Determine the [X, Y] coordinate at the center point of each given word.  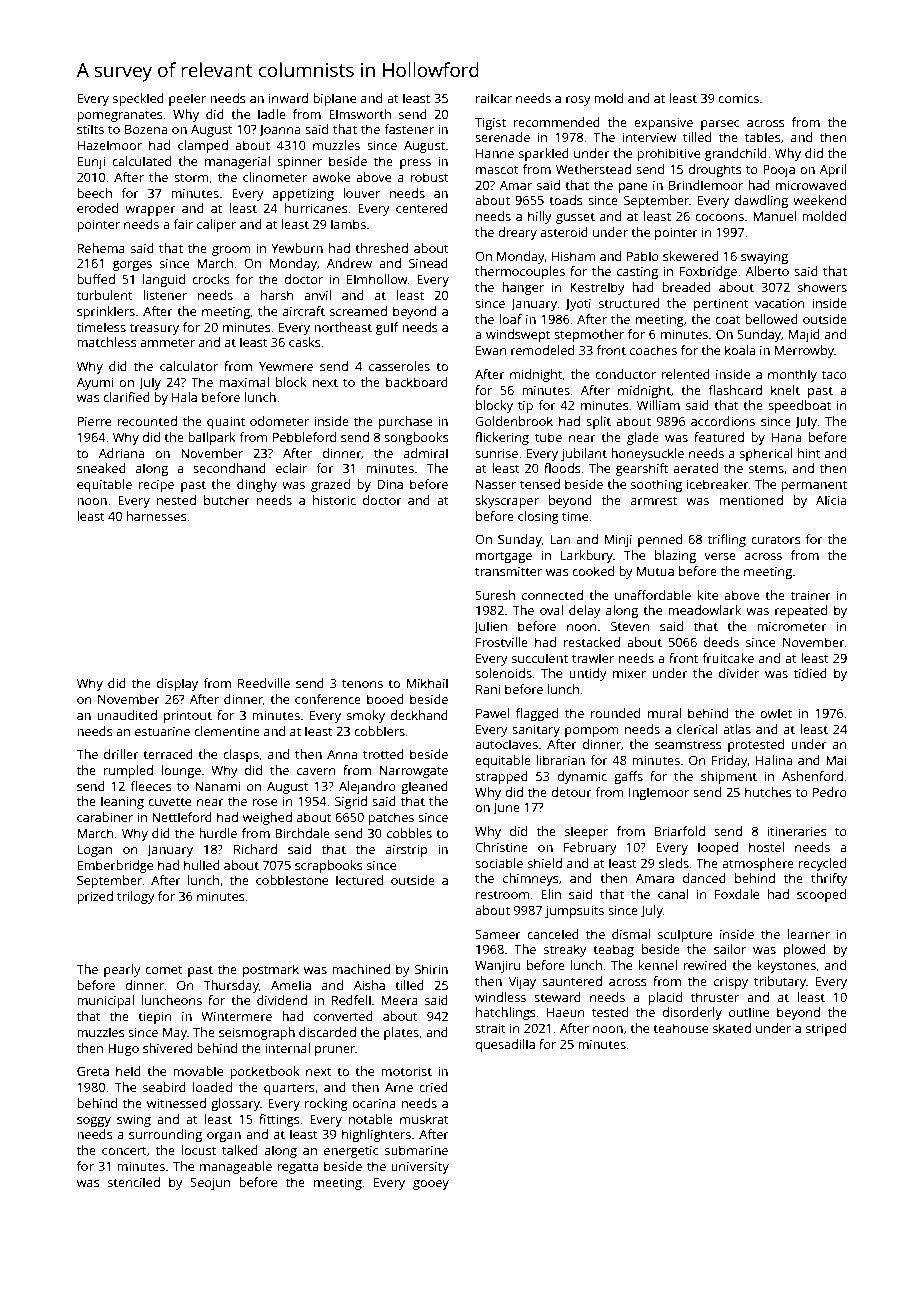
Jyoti [578, 305]
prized [95, 897]
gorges [132, 266]
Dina [390, 484]
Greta [93, 1071]
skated [732, 1028]
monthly [792, 375]
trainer [811, 595]
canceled [553, 934]
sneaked [101, 468]
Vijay [522, 982]
